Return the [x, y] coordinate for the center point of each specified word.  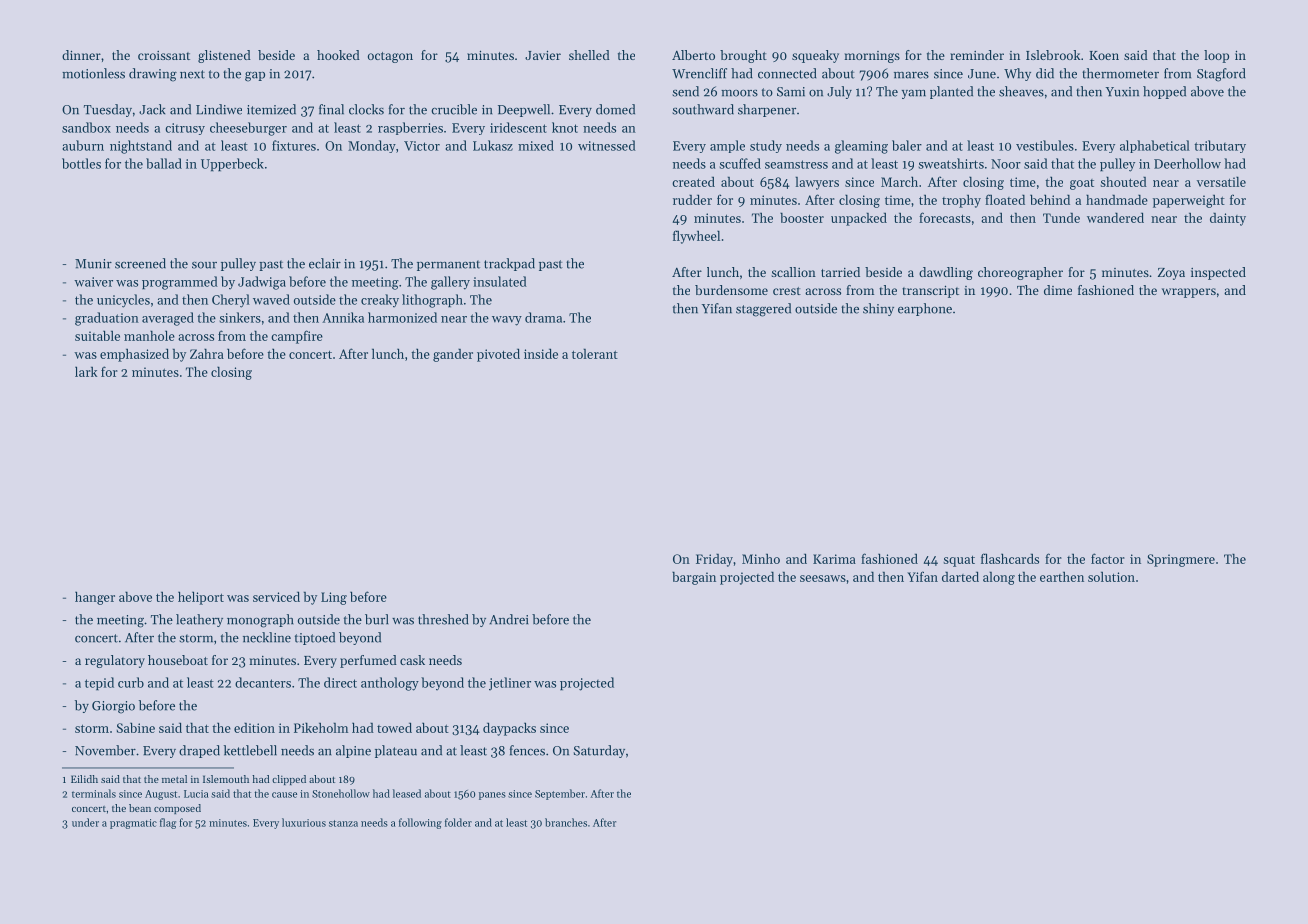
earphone [925, 309]
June [982, 74]
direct [340, 682]
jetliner [510, 684]
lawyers [817, 183]
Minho [761, 559]
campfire [297, 337]
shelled [589, 55]
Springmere [1181, 560]
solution [1111, 577]
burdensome [731, 290]
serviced [276, 596]
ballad [164, 163]
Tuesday [108, 110]
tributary [1220, 146]
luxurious [304, 822]
